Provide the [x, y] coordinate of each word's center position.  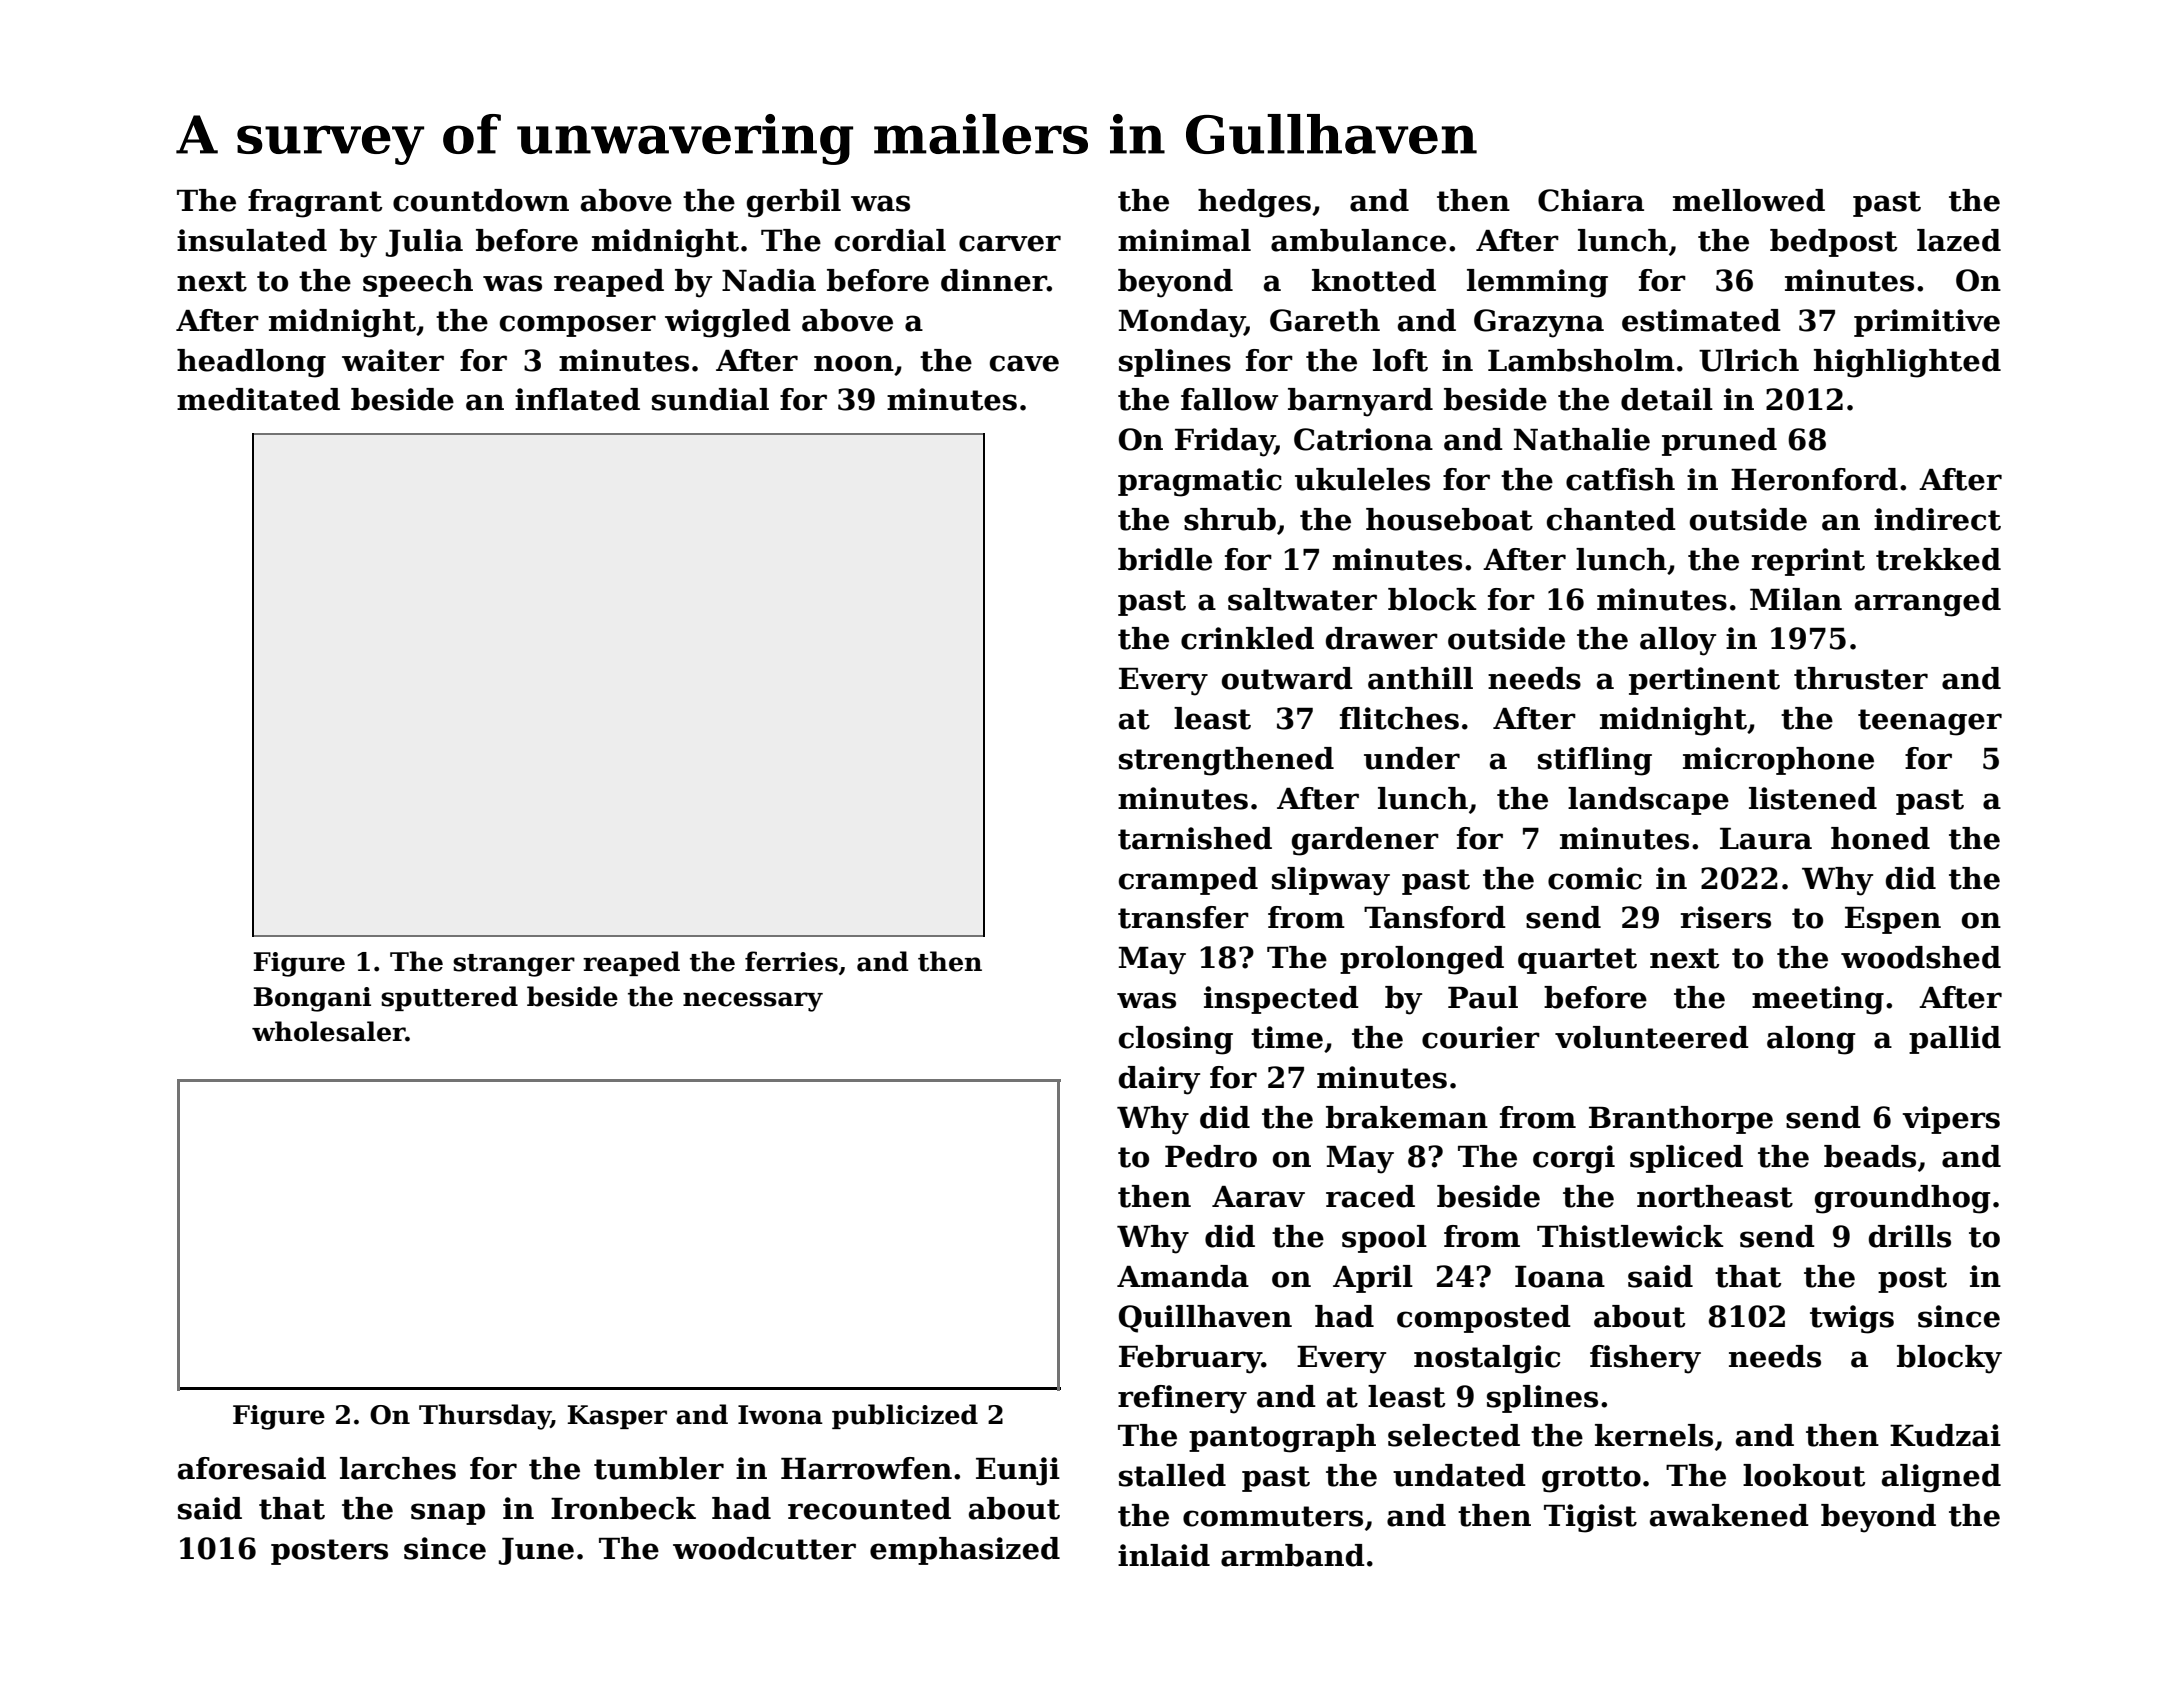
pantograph [1282, 1438]
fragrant [315, 203]
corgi [1574, 1159]
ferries [791, 961]
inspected [1281, 1000]
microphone [1778, 761]
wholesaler [329, 1031]
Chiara [1591, 200]
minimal [1184, 240]
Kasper [617, 1417]
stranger [514, 965]
